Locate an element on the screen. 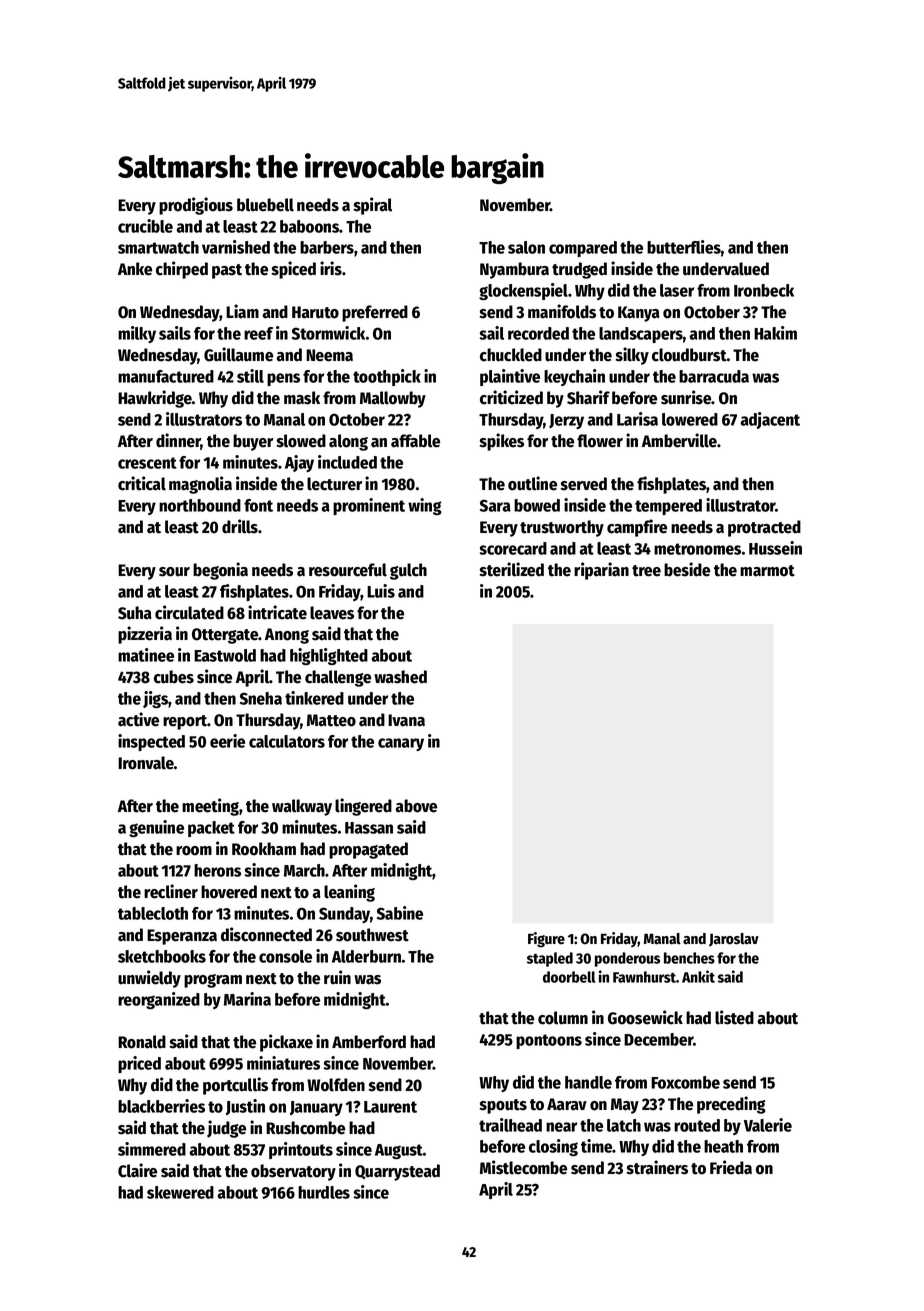 This screenshot has height=1311, width=924. spouts is located at coordinates (503, 1106).
